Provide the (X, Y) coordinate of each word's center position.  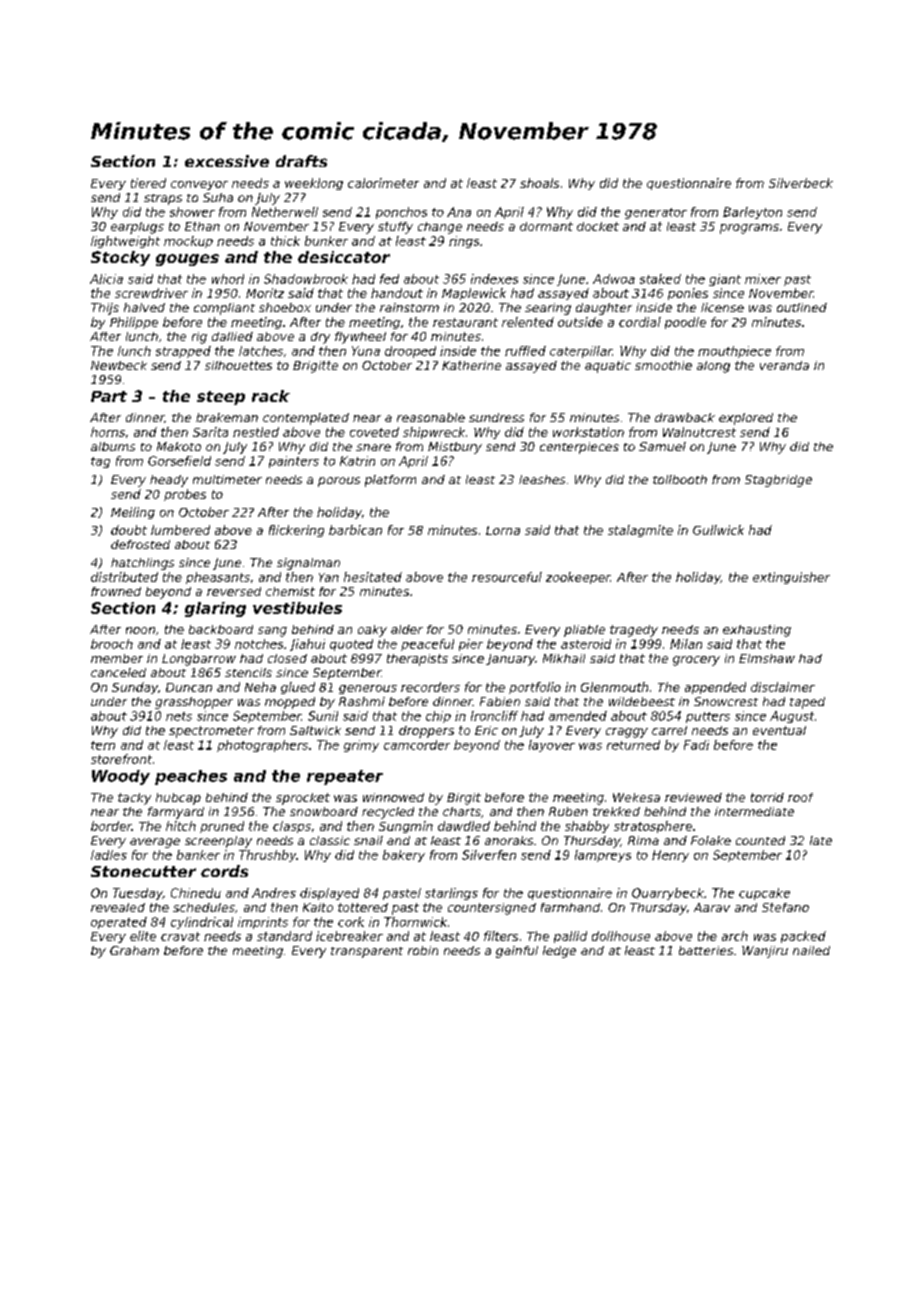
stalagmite (640, 531)
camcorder (417, 745)
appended (715, 688)
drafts (301, 161)
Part (109, 396)
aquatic (608, 367)
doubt (129, 530)
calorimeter (383, 183)
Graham (134, 950)
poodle (685, 323)
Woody (121, 777)
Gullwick (718, 530)
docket (598, 226)
